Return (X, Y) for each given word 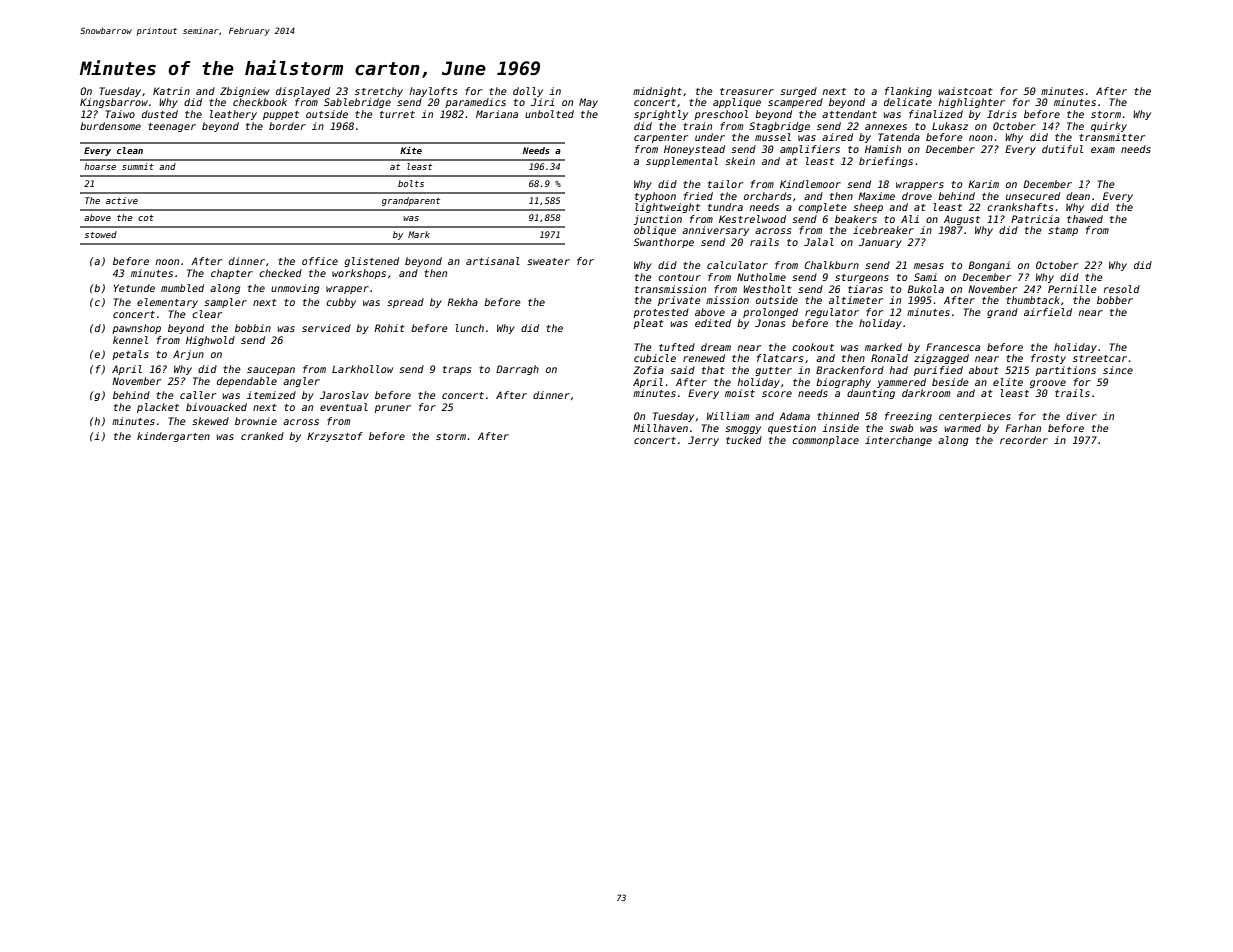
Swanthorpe (664, 243)
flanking (908, 92)
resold (1121, 289)
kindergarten (173, 437)
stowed (101, 234)
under (710, 137)
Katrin (171, 91)
